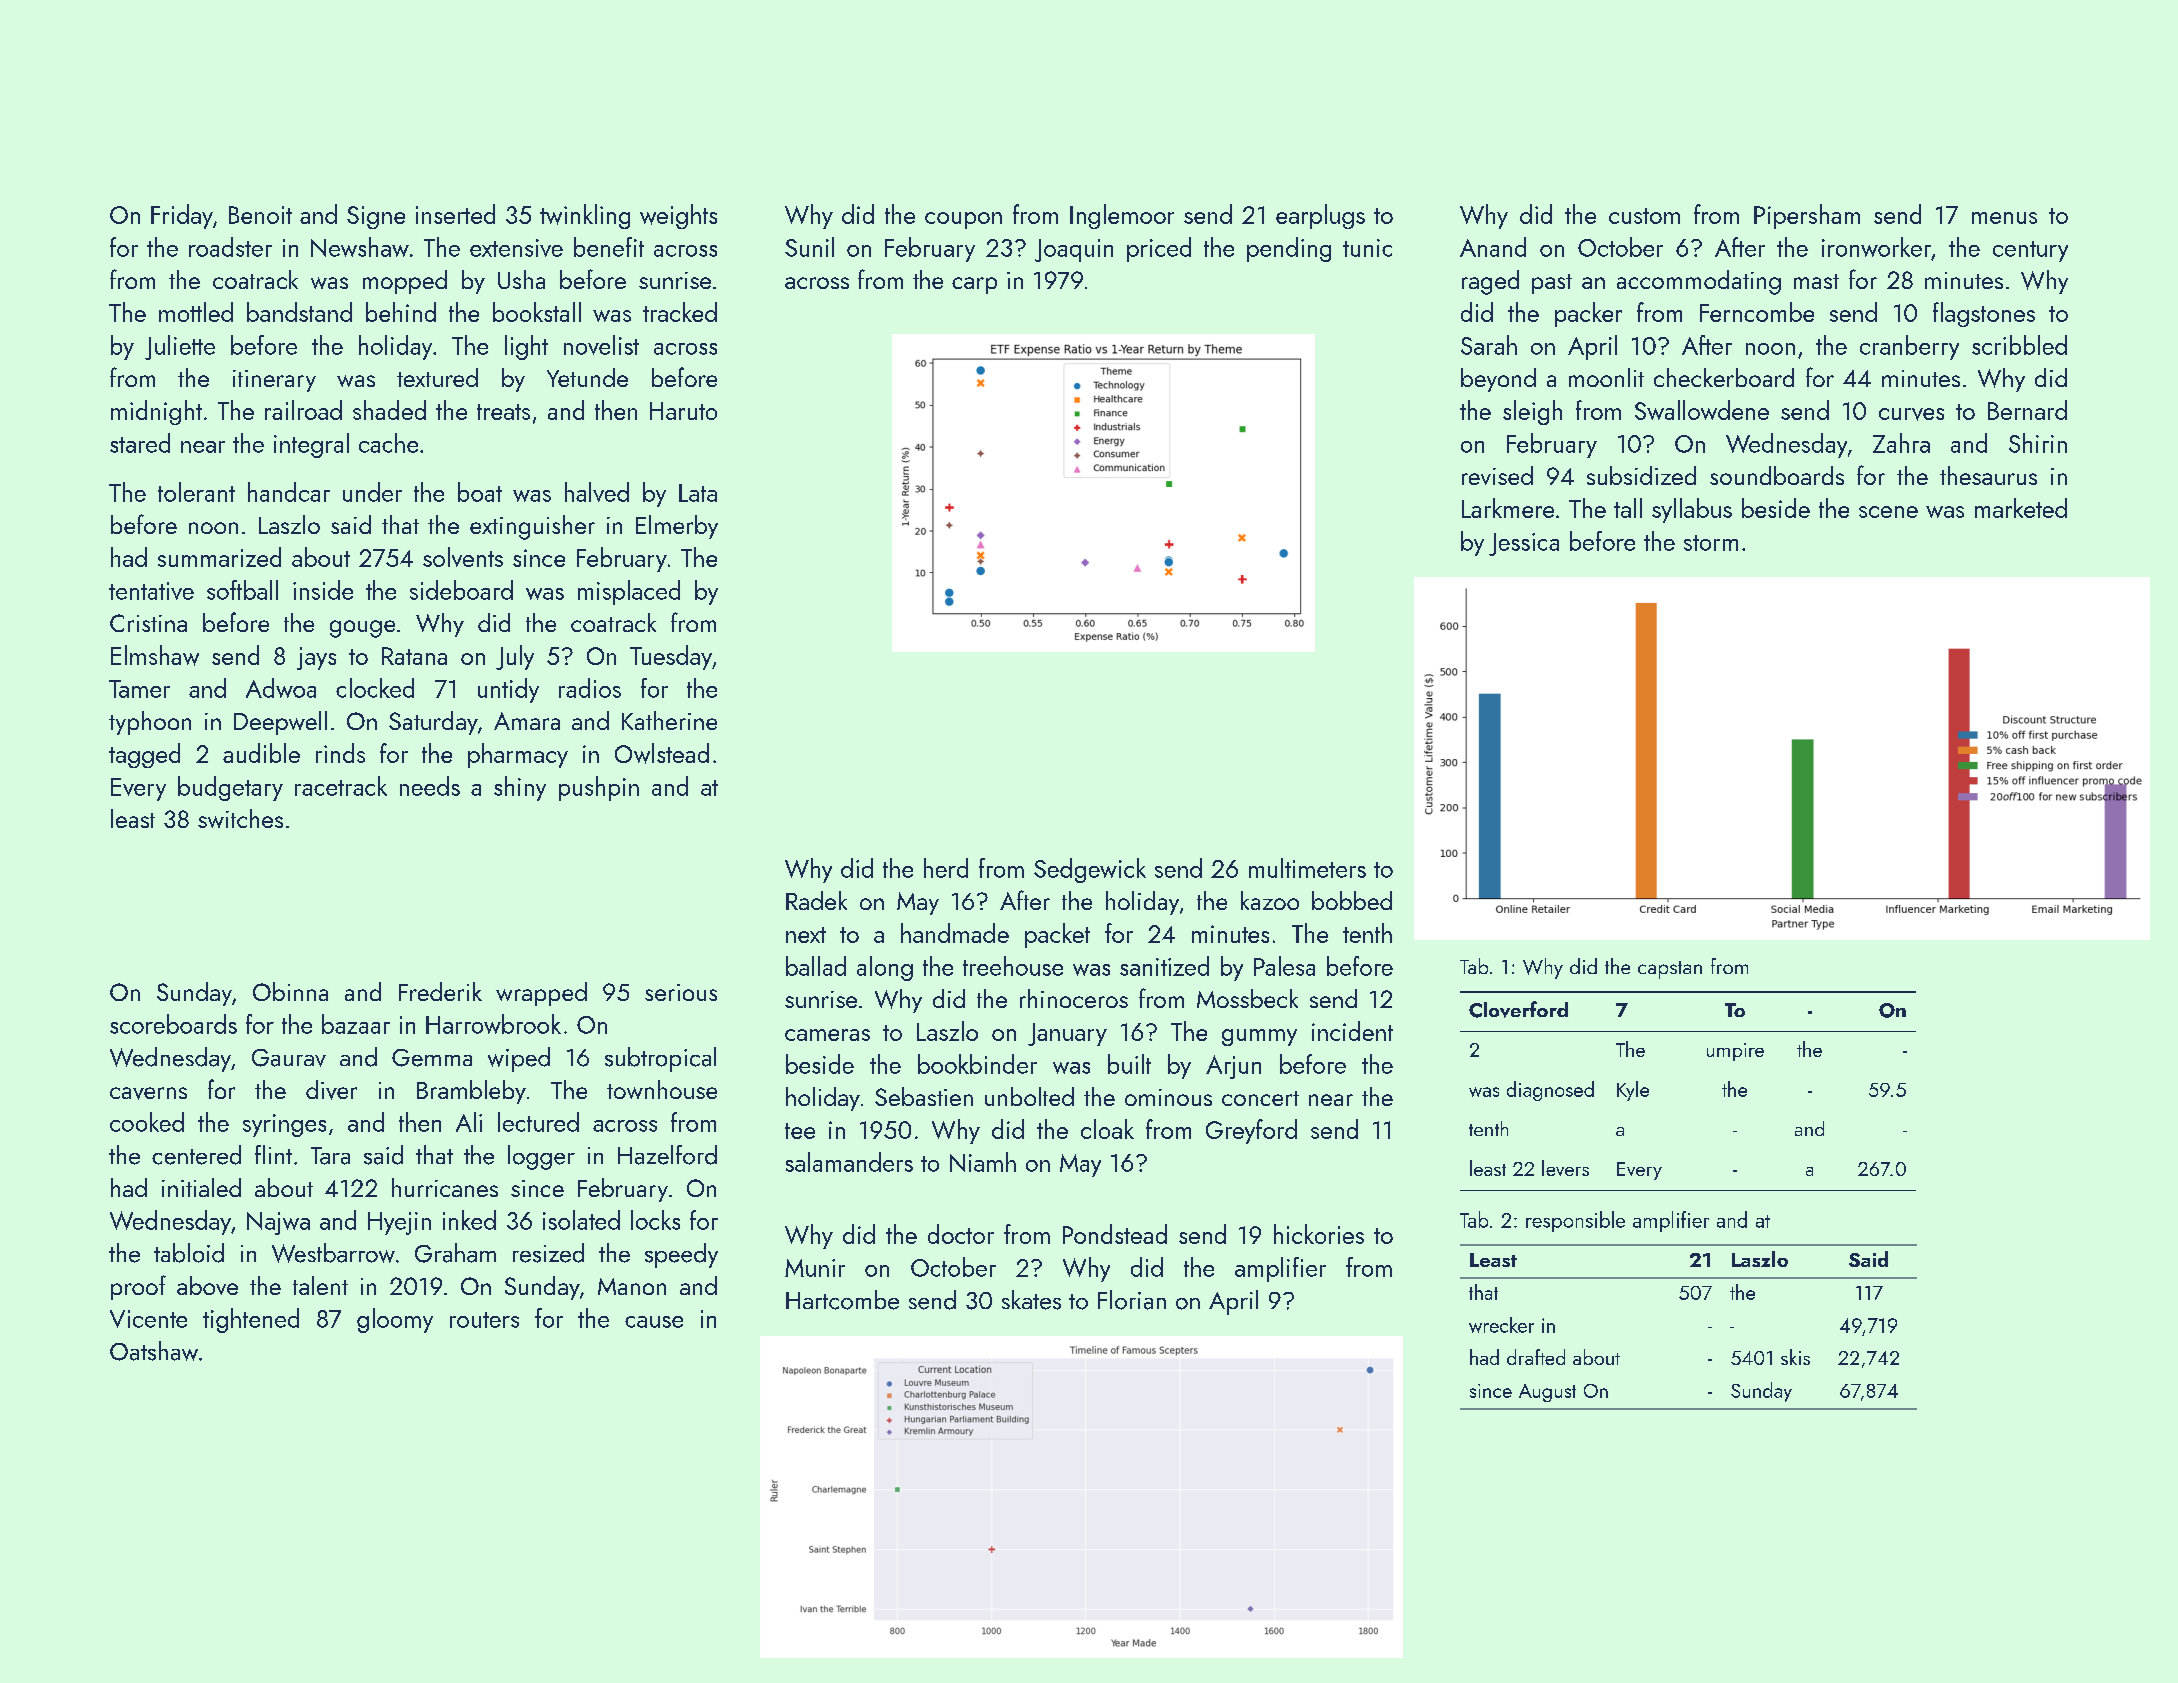  What do you see at coordinates (1888, 512) in the screenshot?
I see `scene` at bounding box center [1888, 512].
